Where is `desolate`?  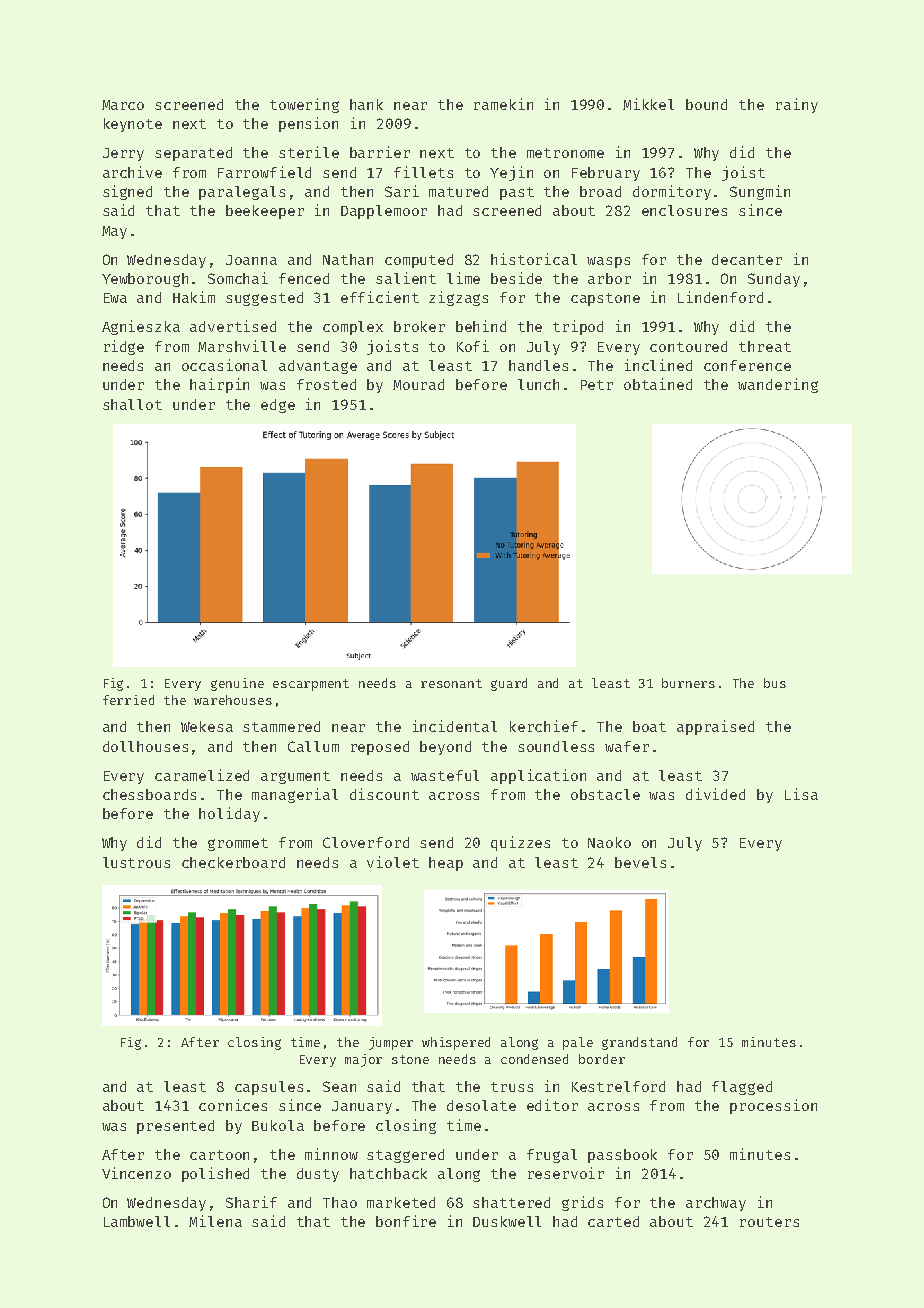 desolate is located at coordinates (481, 1105).
